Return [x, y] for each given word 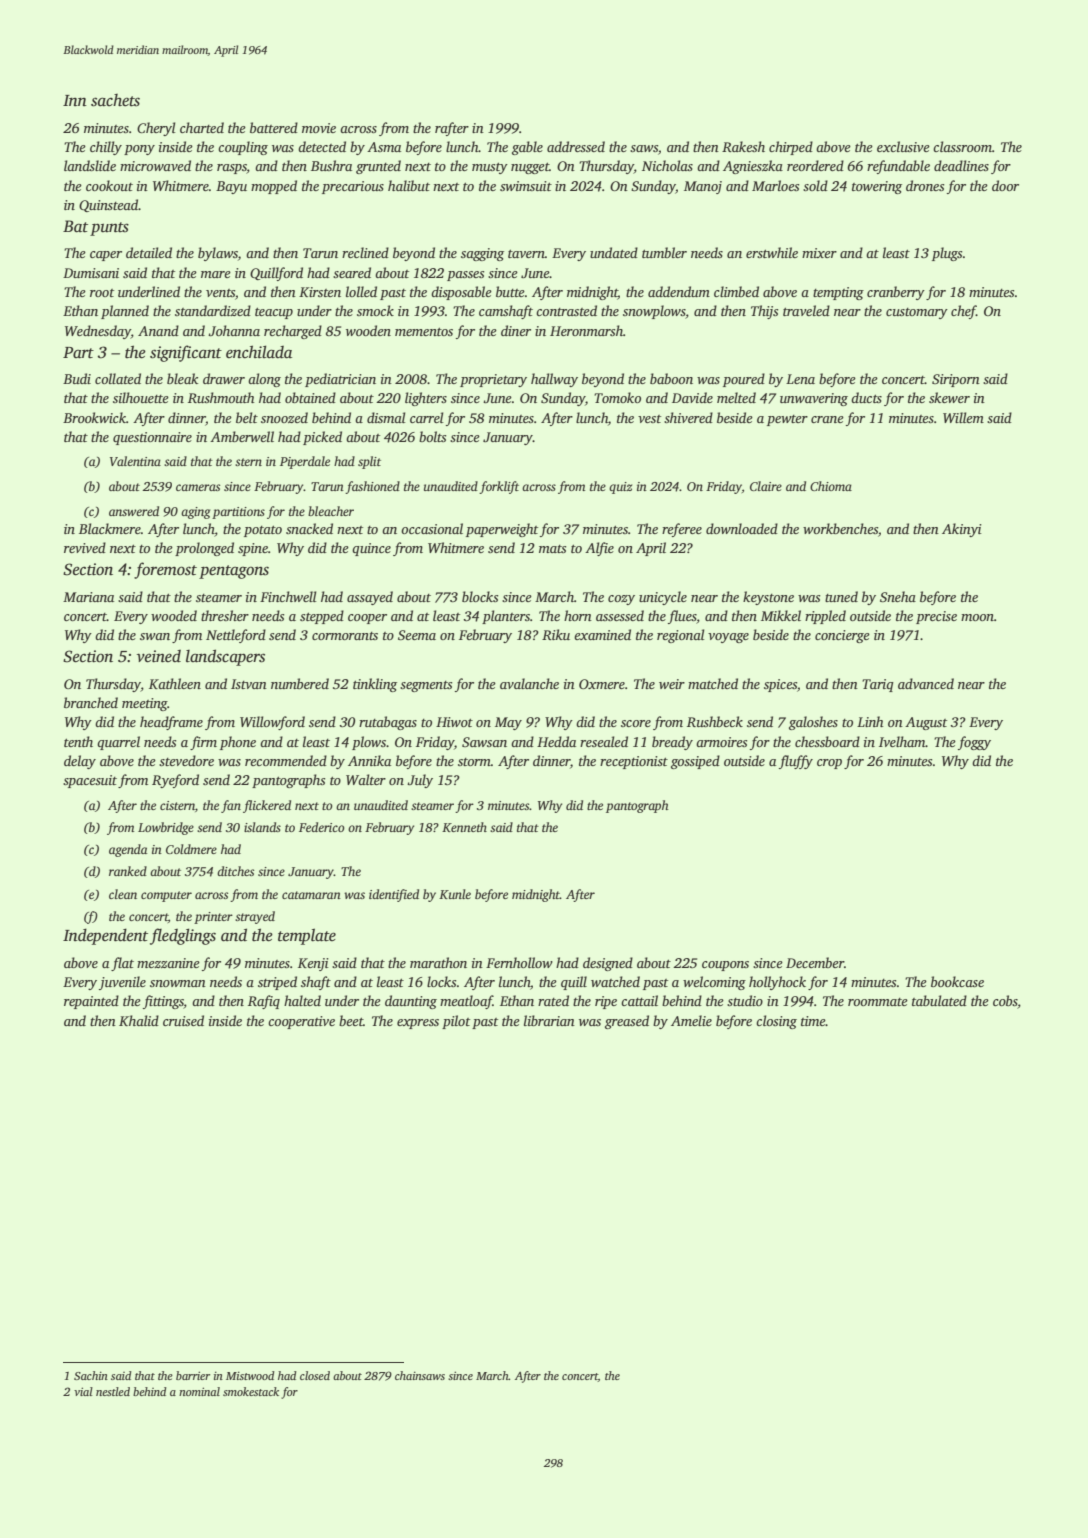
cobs [1005, 1002]
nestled [113, 1391]
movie [319, 128]
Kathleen [175, 683]
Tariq [878, 685]
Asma [384, 147]
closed [315, 1375]
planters [506, 617]
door [1005, 185]
